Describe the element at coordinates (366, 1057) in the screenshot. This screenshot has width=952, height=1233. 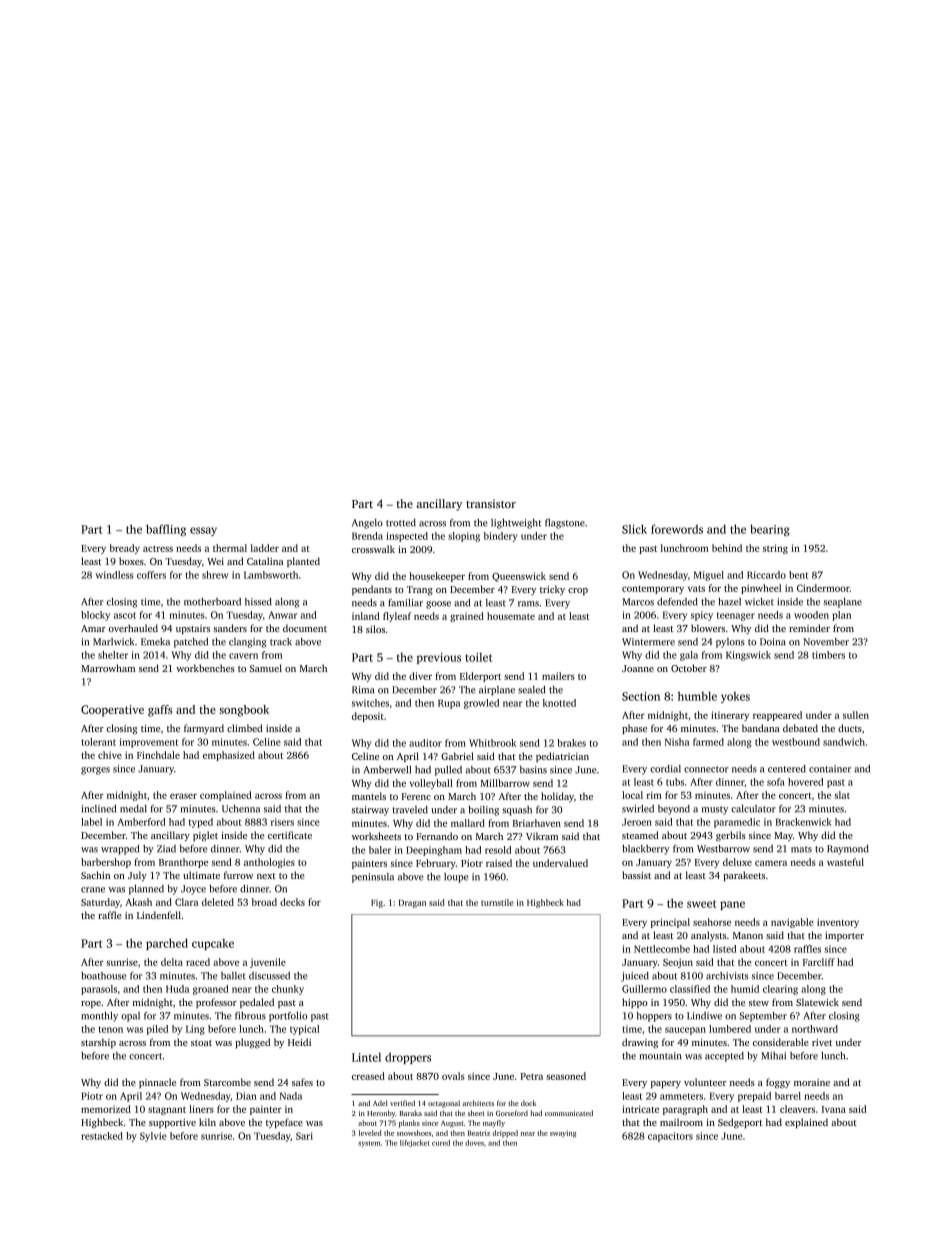
I see `Lintel` at that location.
